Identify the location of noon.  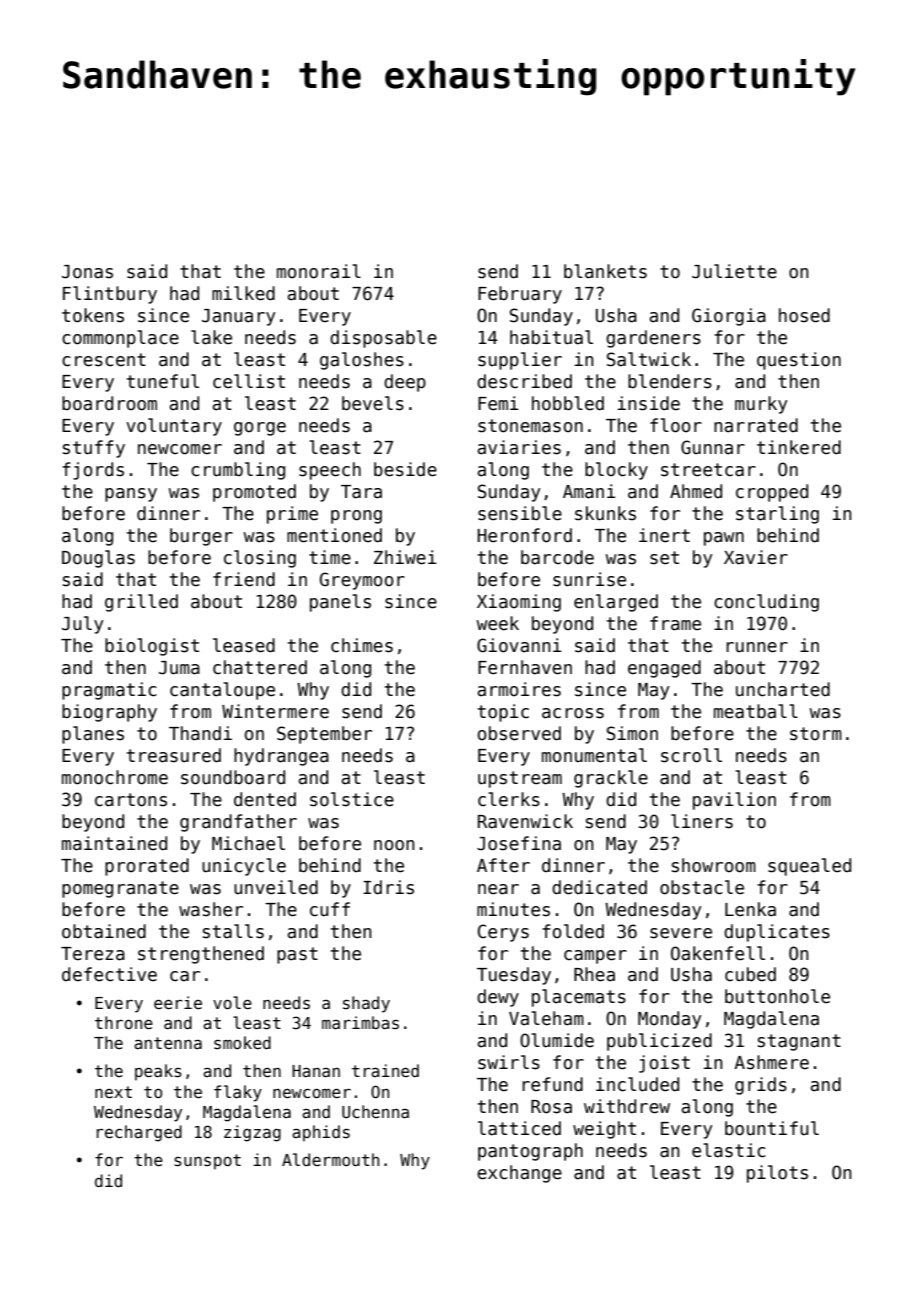
(394, 845).
